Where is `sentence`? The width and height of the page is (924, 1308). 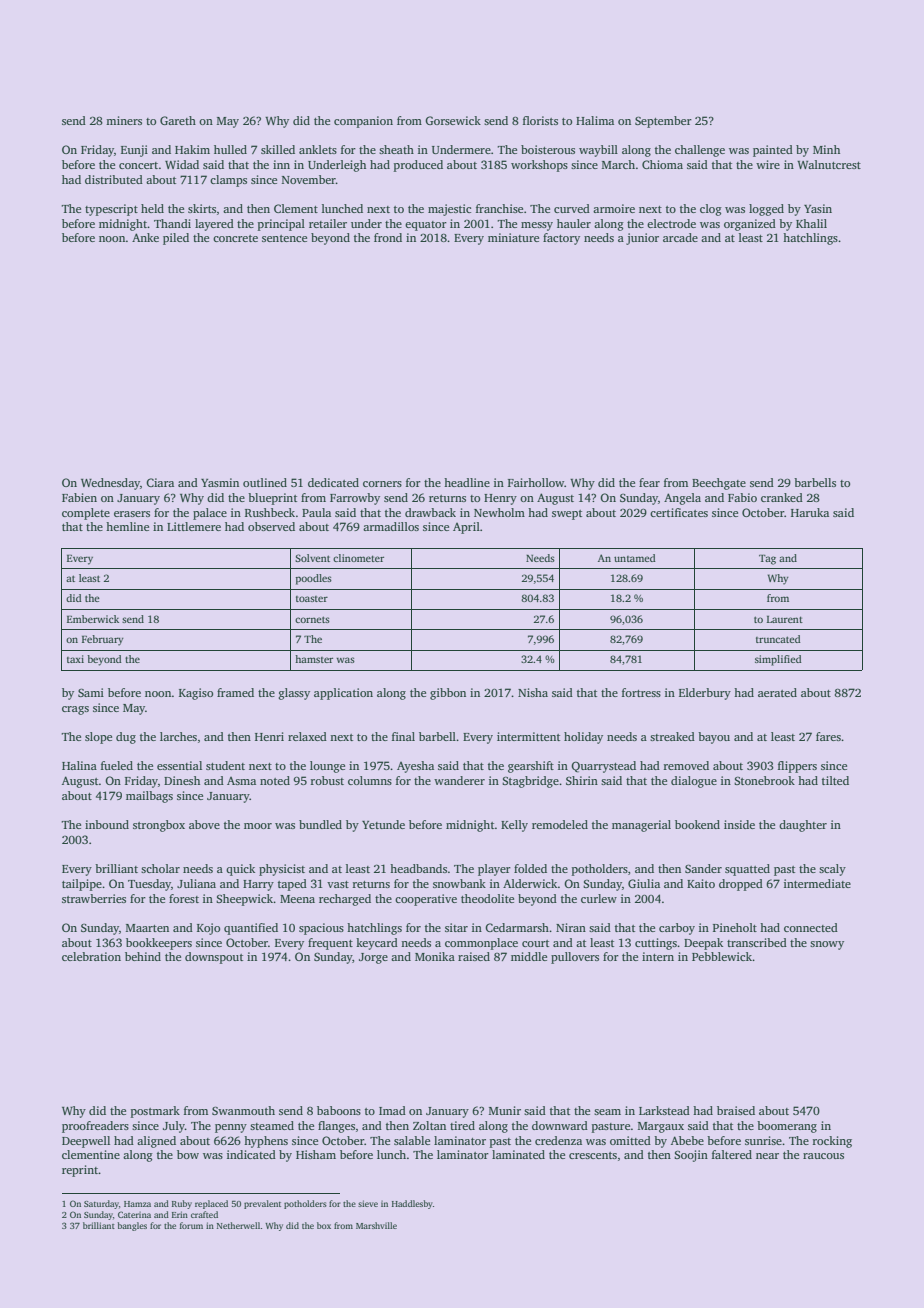 sentence is located at coordinates (284, 238).
